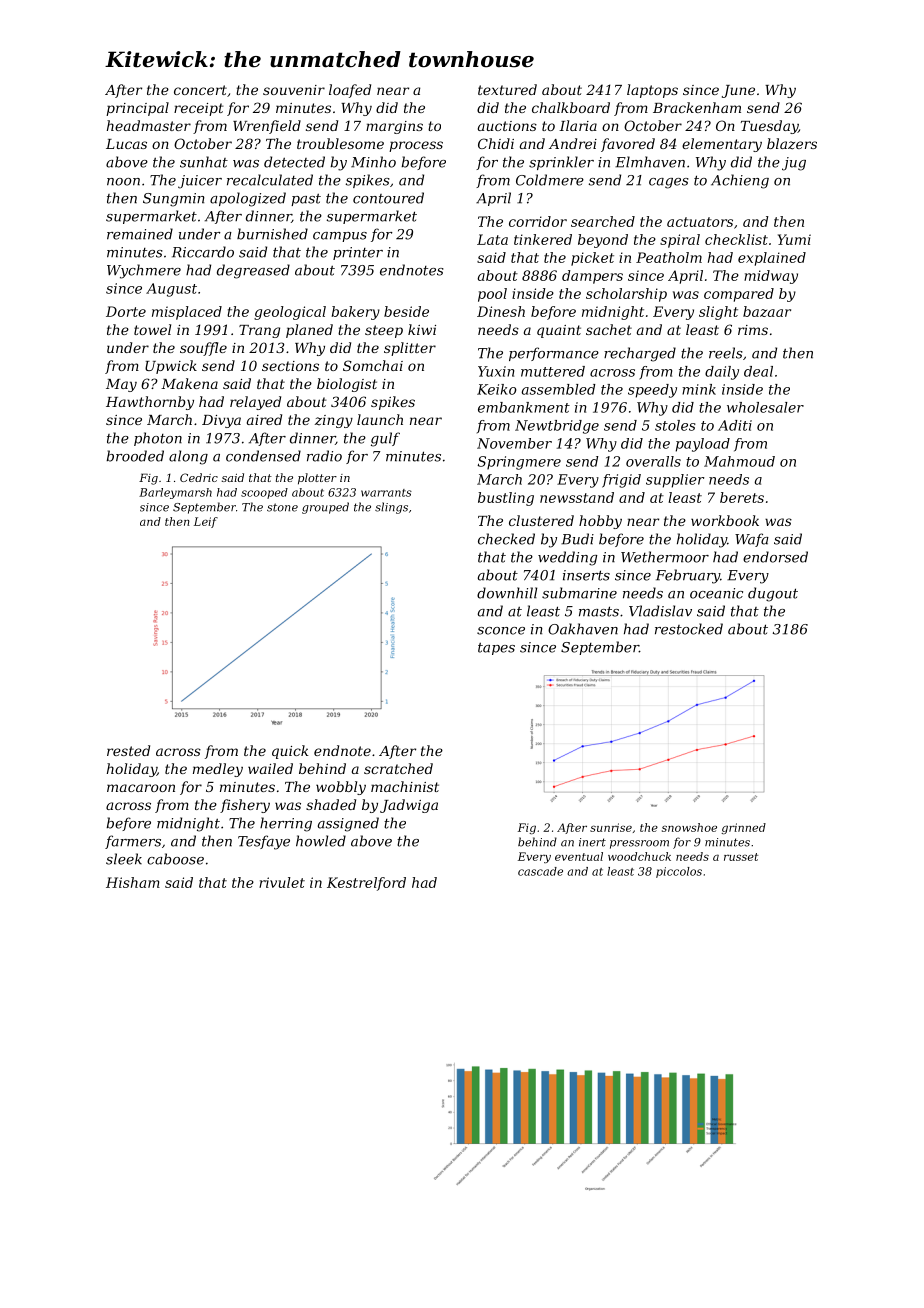 The width and height of the image is (924, 1308). What do you see at coordinates (743, 828) in the image?
I see `grinned` at bounding box center [743, 828].
